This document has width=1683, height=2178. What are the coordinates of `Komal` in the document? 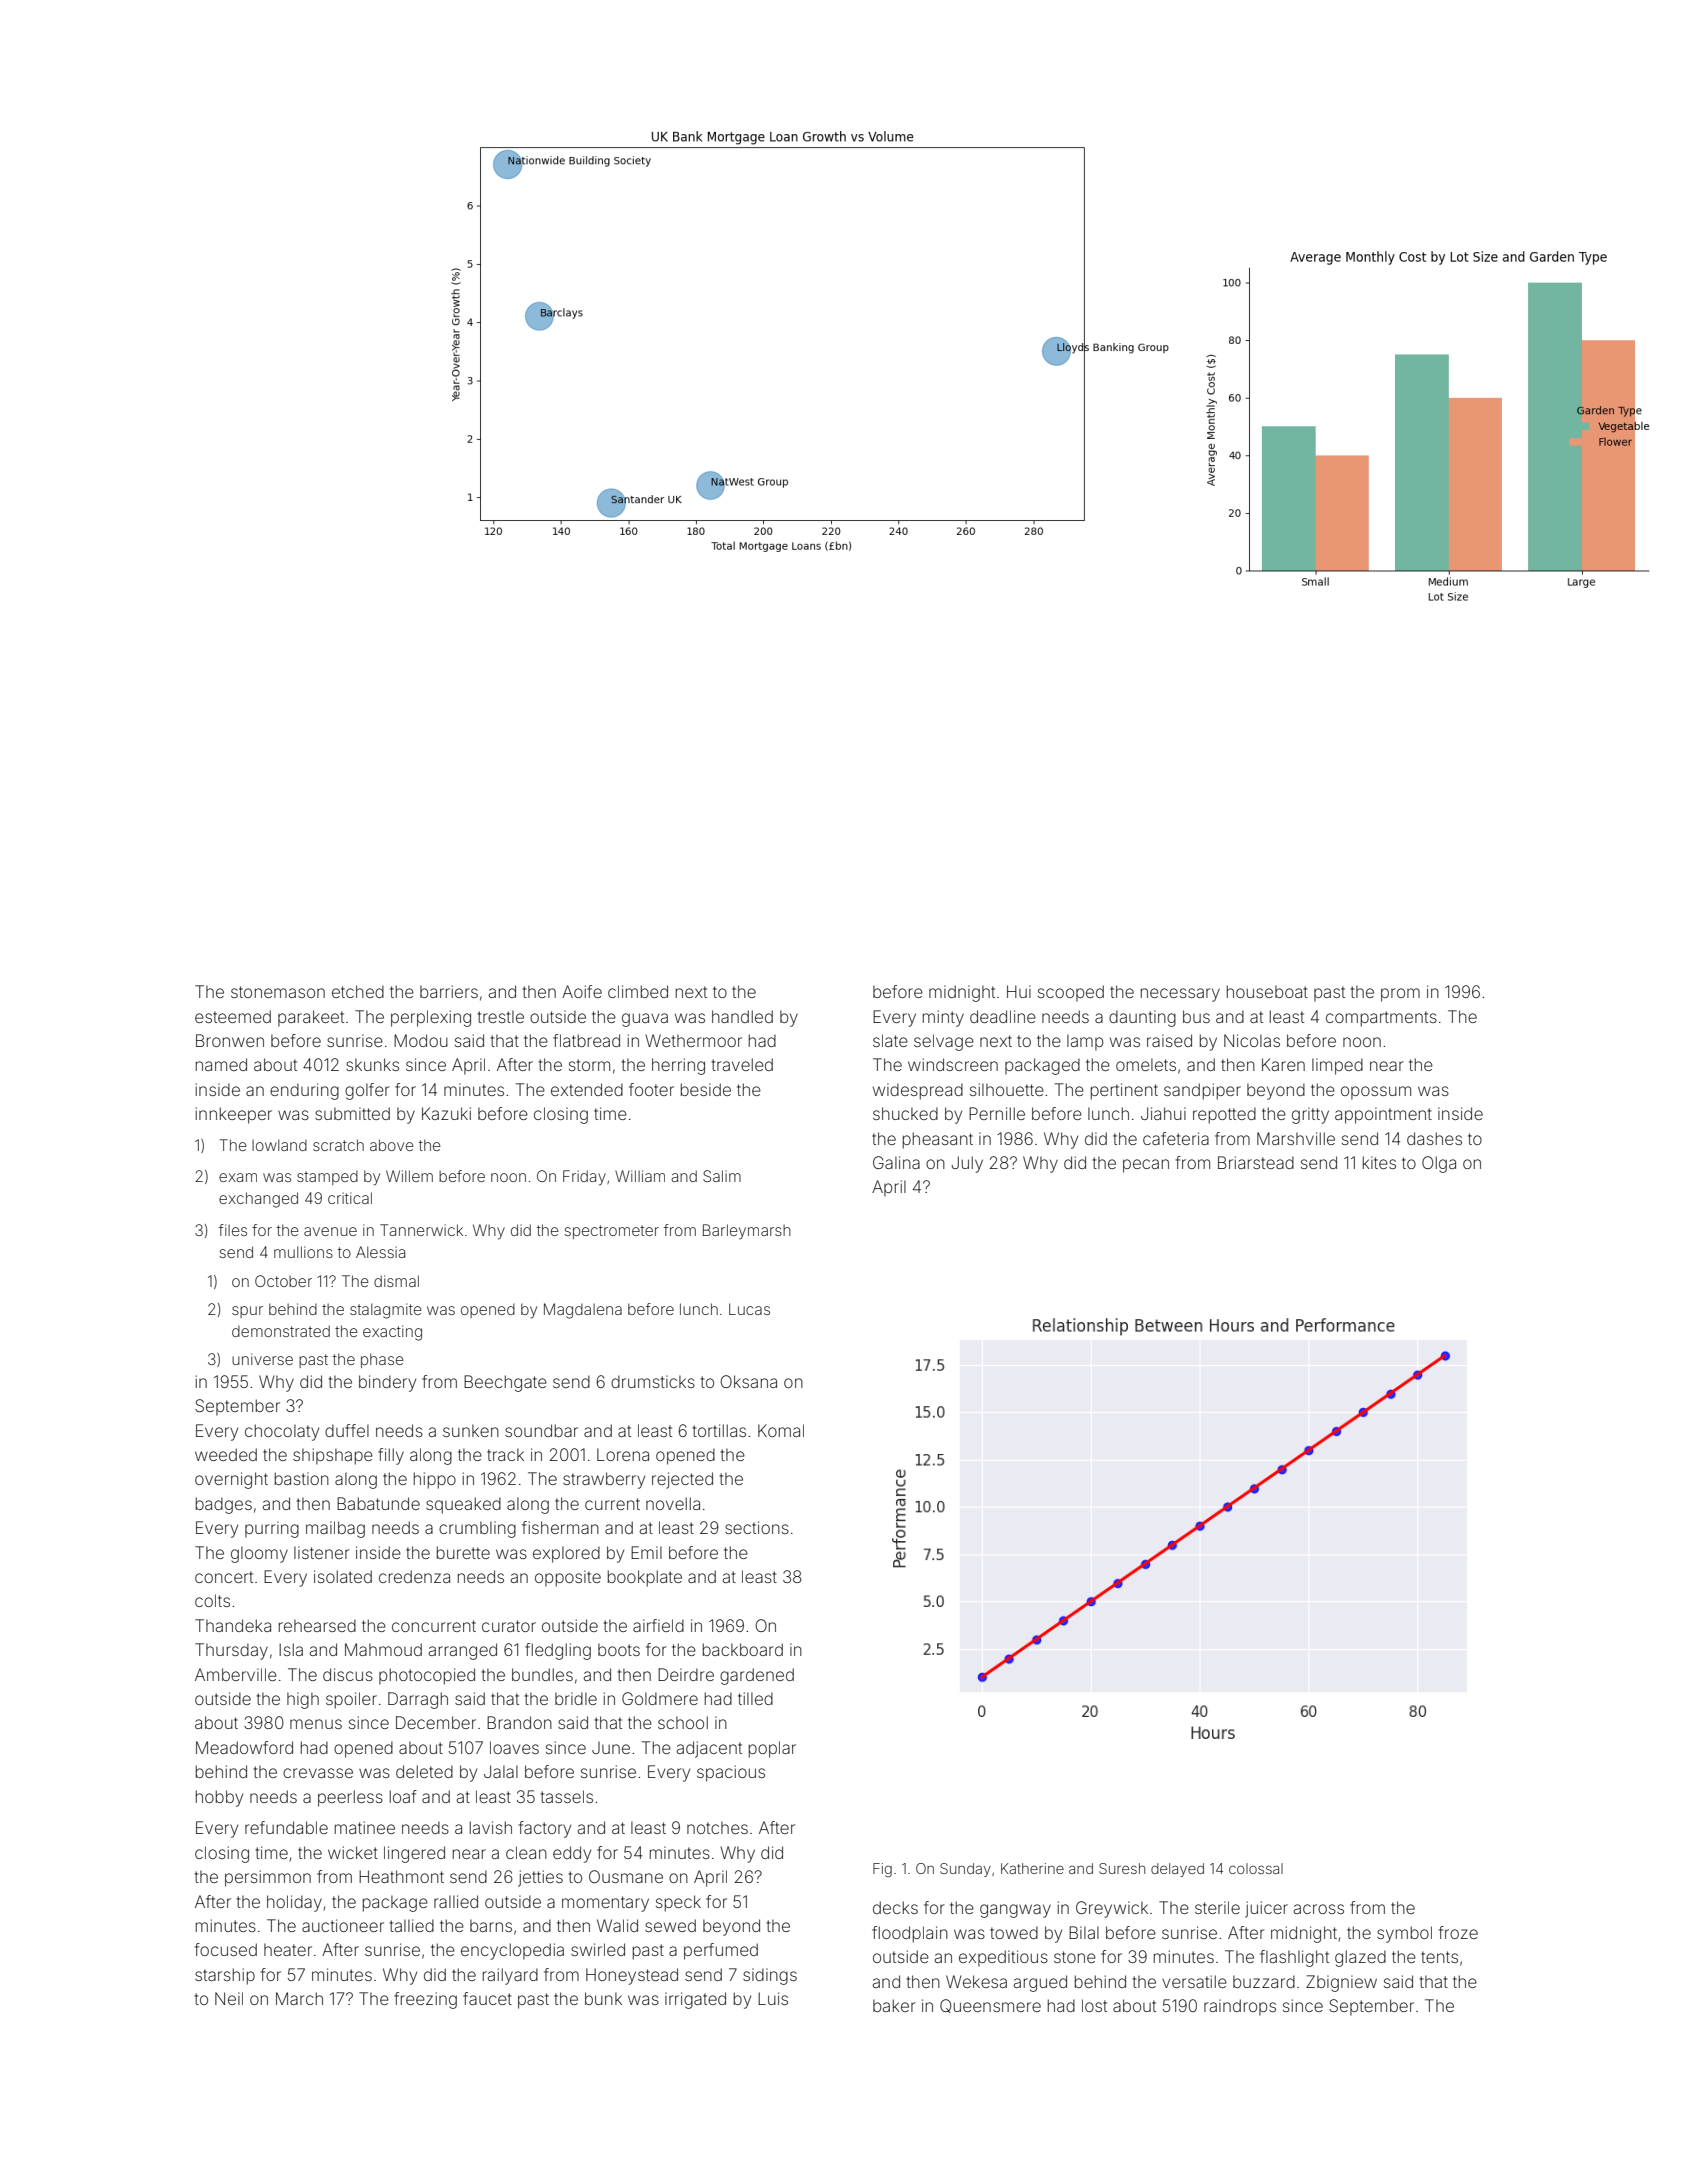 It's located at (781, 1430).
